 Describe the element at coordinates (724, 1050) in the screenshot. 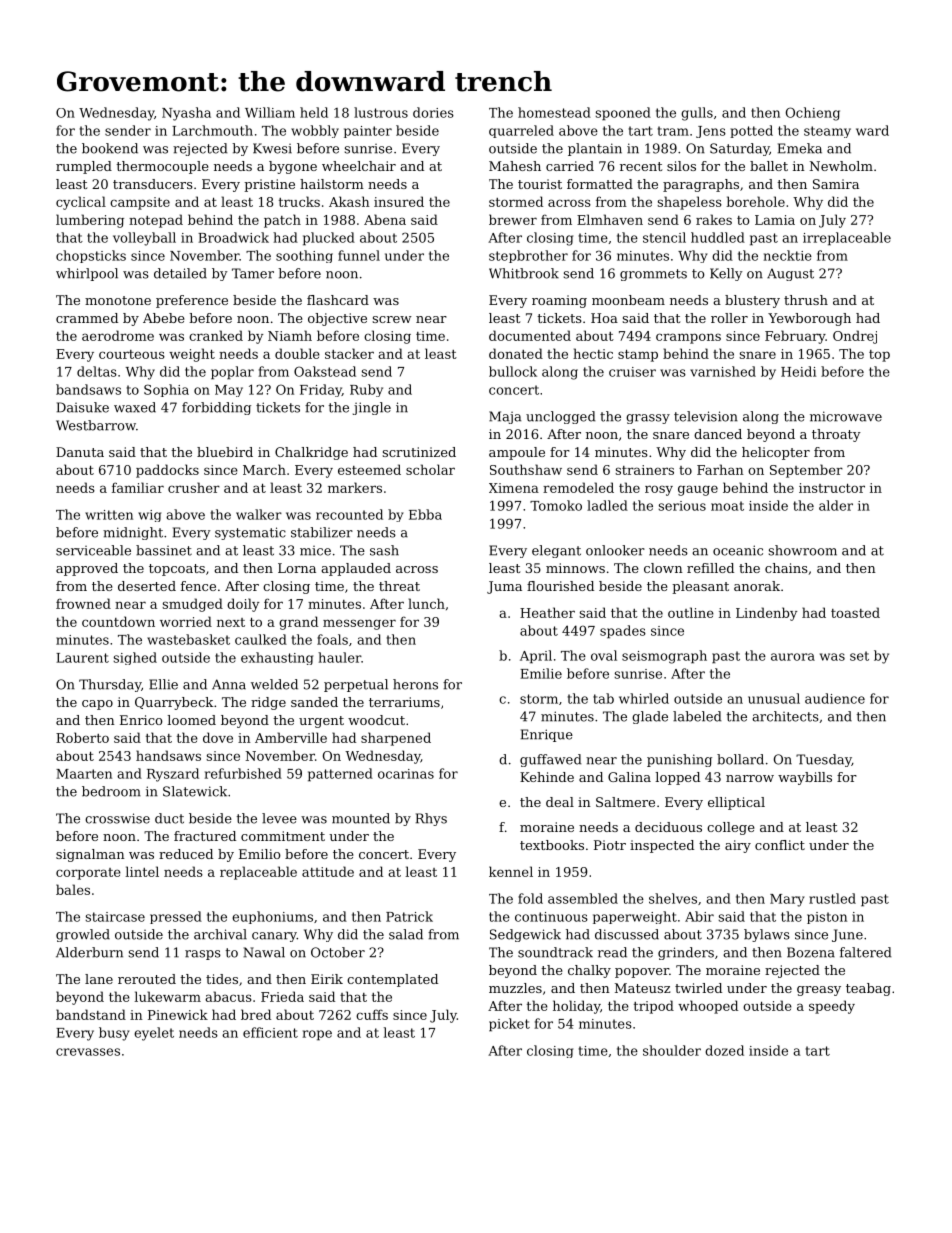

I see `dozed` at that location.
